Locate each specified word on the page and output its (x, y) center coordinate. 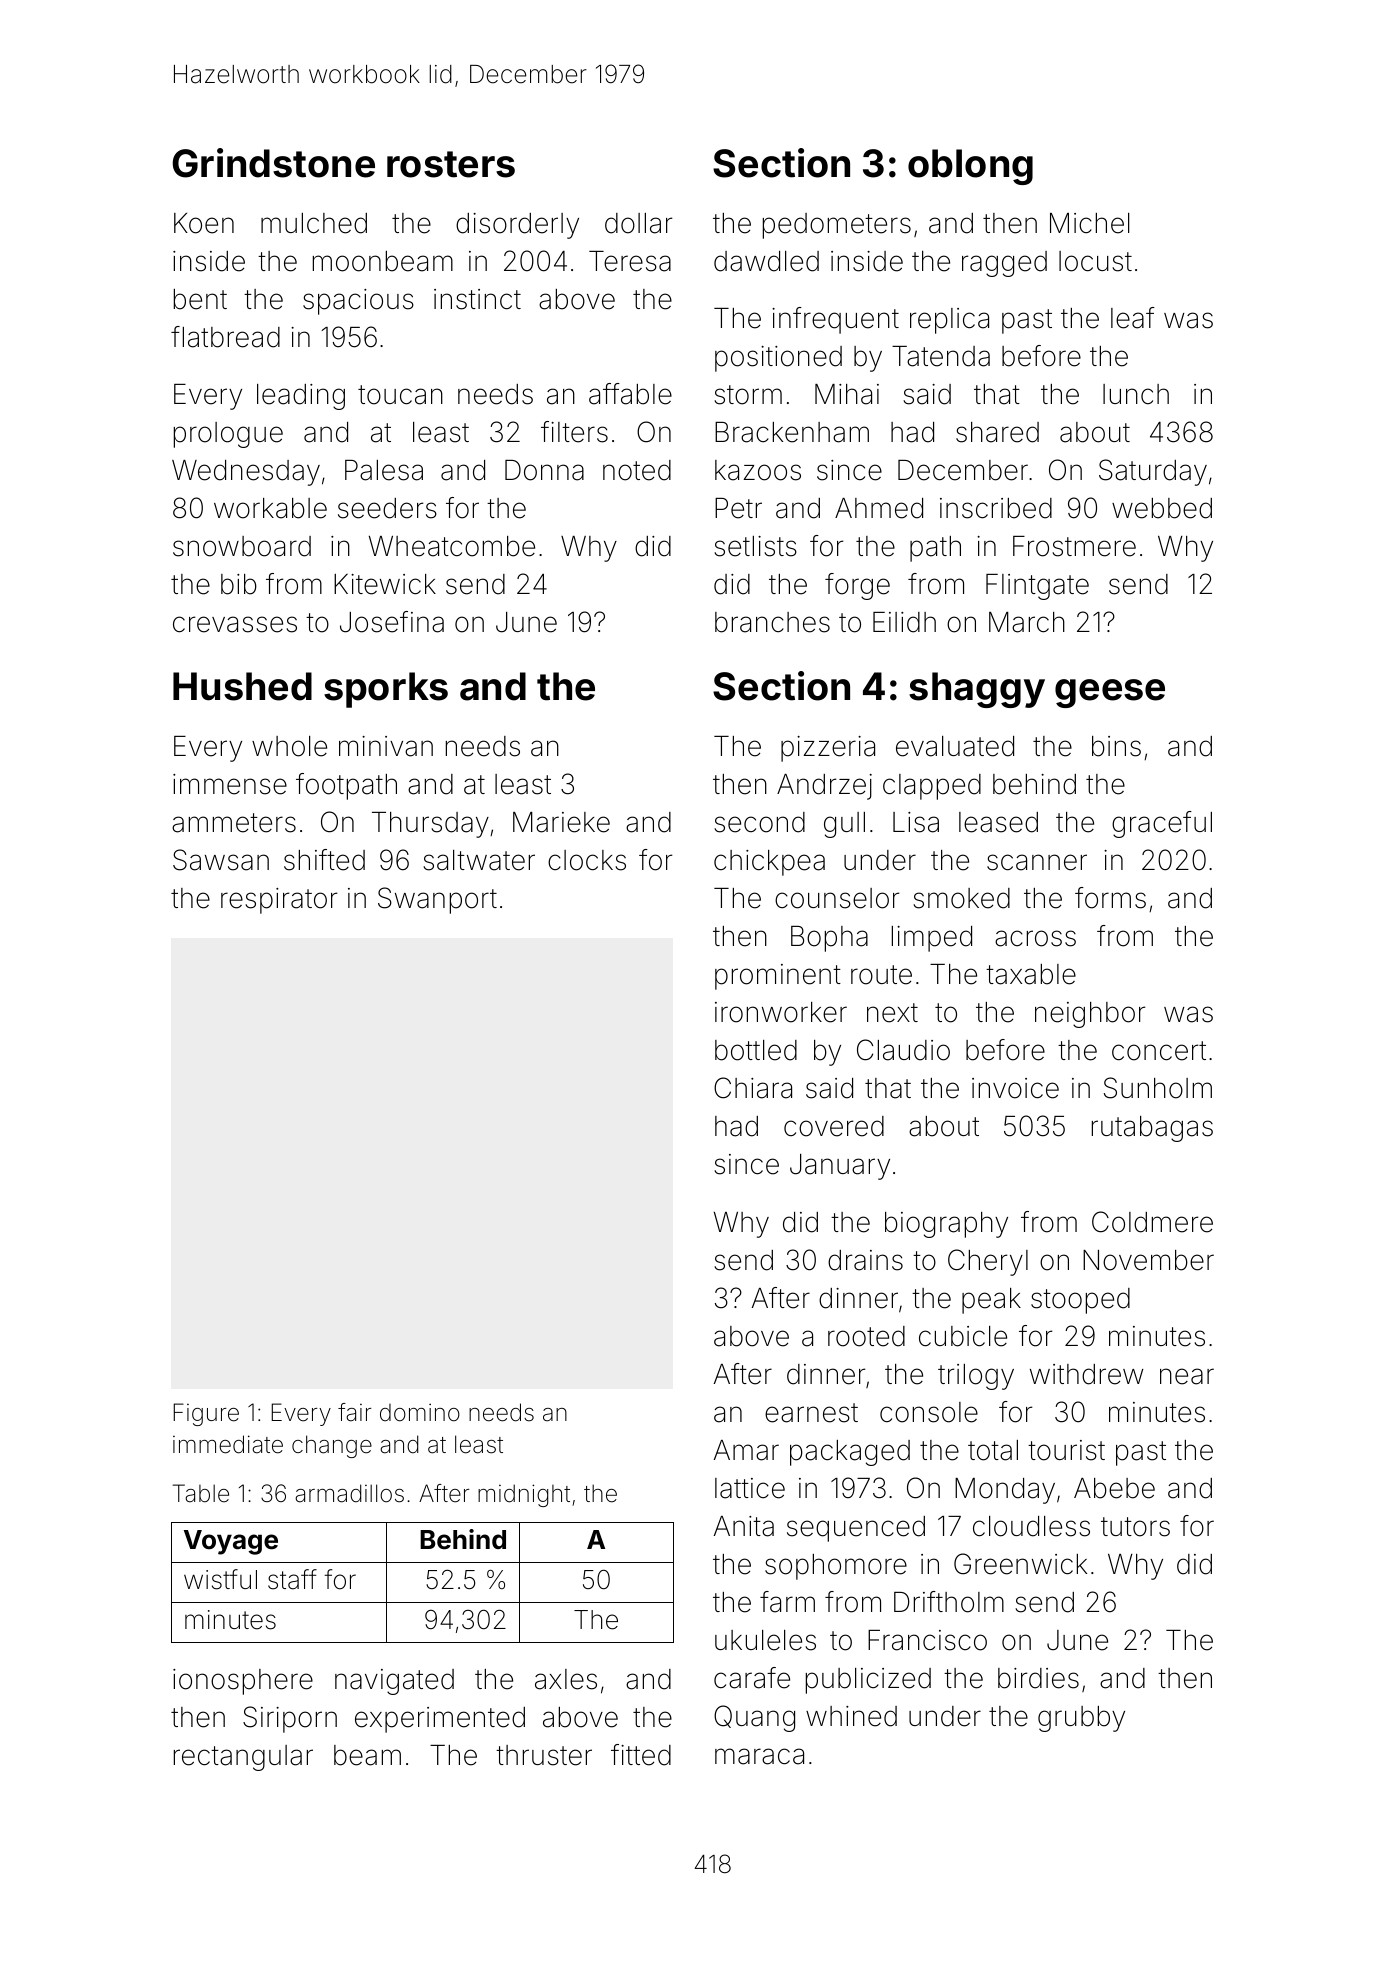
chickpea (769, 863)
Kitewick (385, 584)
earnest (811, 1413)
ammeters (234, 823)
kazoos (758, 470)
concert (1159, 1051)
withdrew (1086, 1374)
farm (787, 1602)
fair (354, 1412)
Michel (1089, 223)
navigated (394, 1682)
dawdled (766, 261)
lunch (1136, 394)
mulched (314, 223)
